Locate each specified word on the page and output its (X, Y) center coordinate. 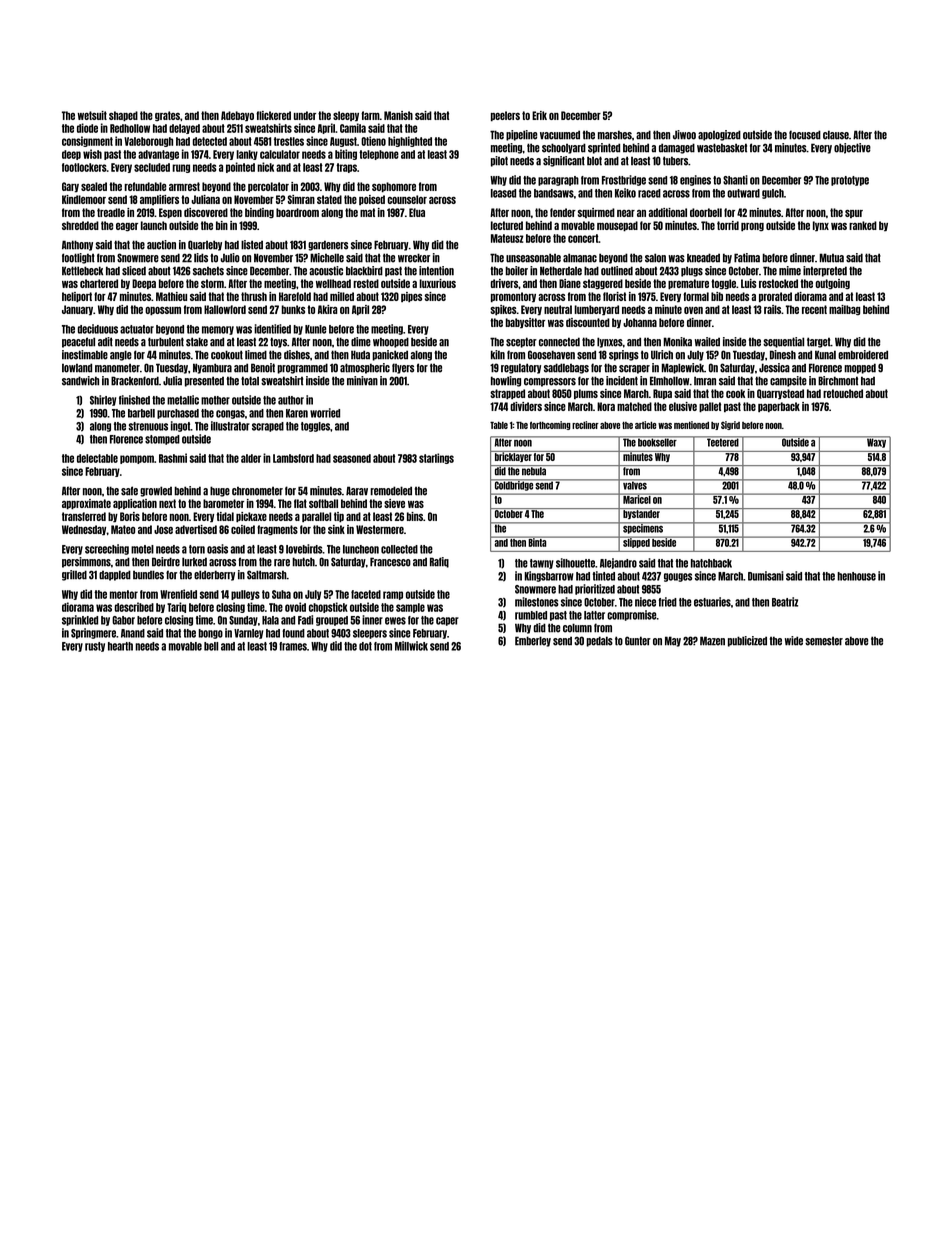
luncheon (361, 549)
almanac (580, 258)
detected (210, 141)
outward (743, 193)
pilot (499, 161)
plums (586, 394)
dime (361, 342)
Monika (677, 342)
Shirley (103, 400)
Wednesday (84, 530)
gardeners (328, 245)
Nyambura (212, 368)
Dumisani (766, 576)
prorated (775, 297)
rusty (95, 647)
